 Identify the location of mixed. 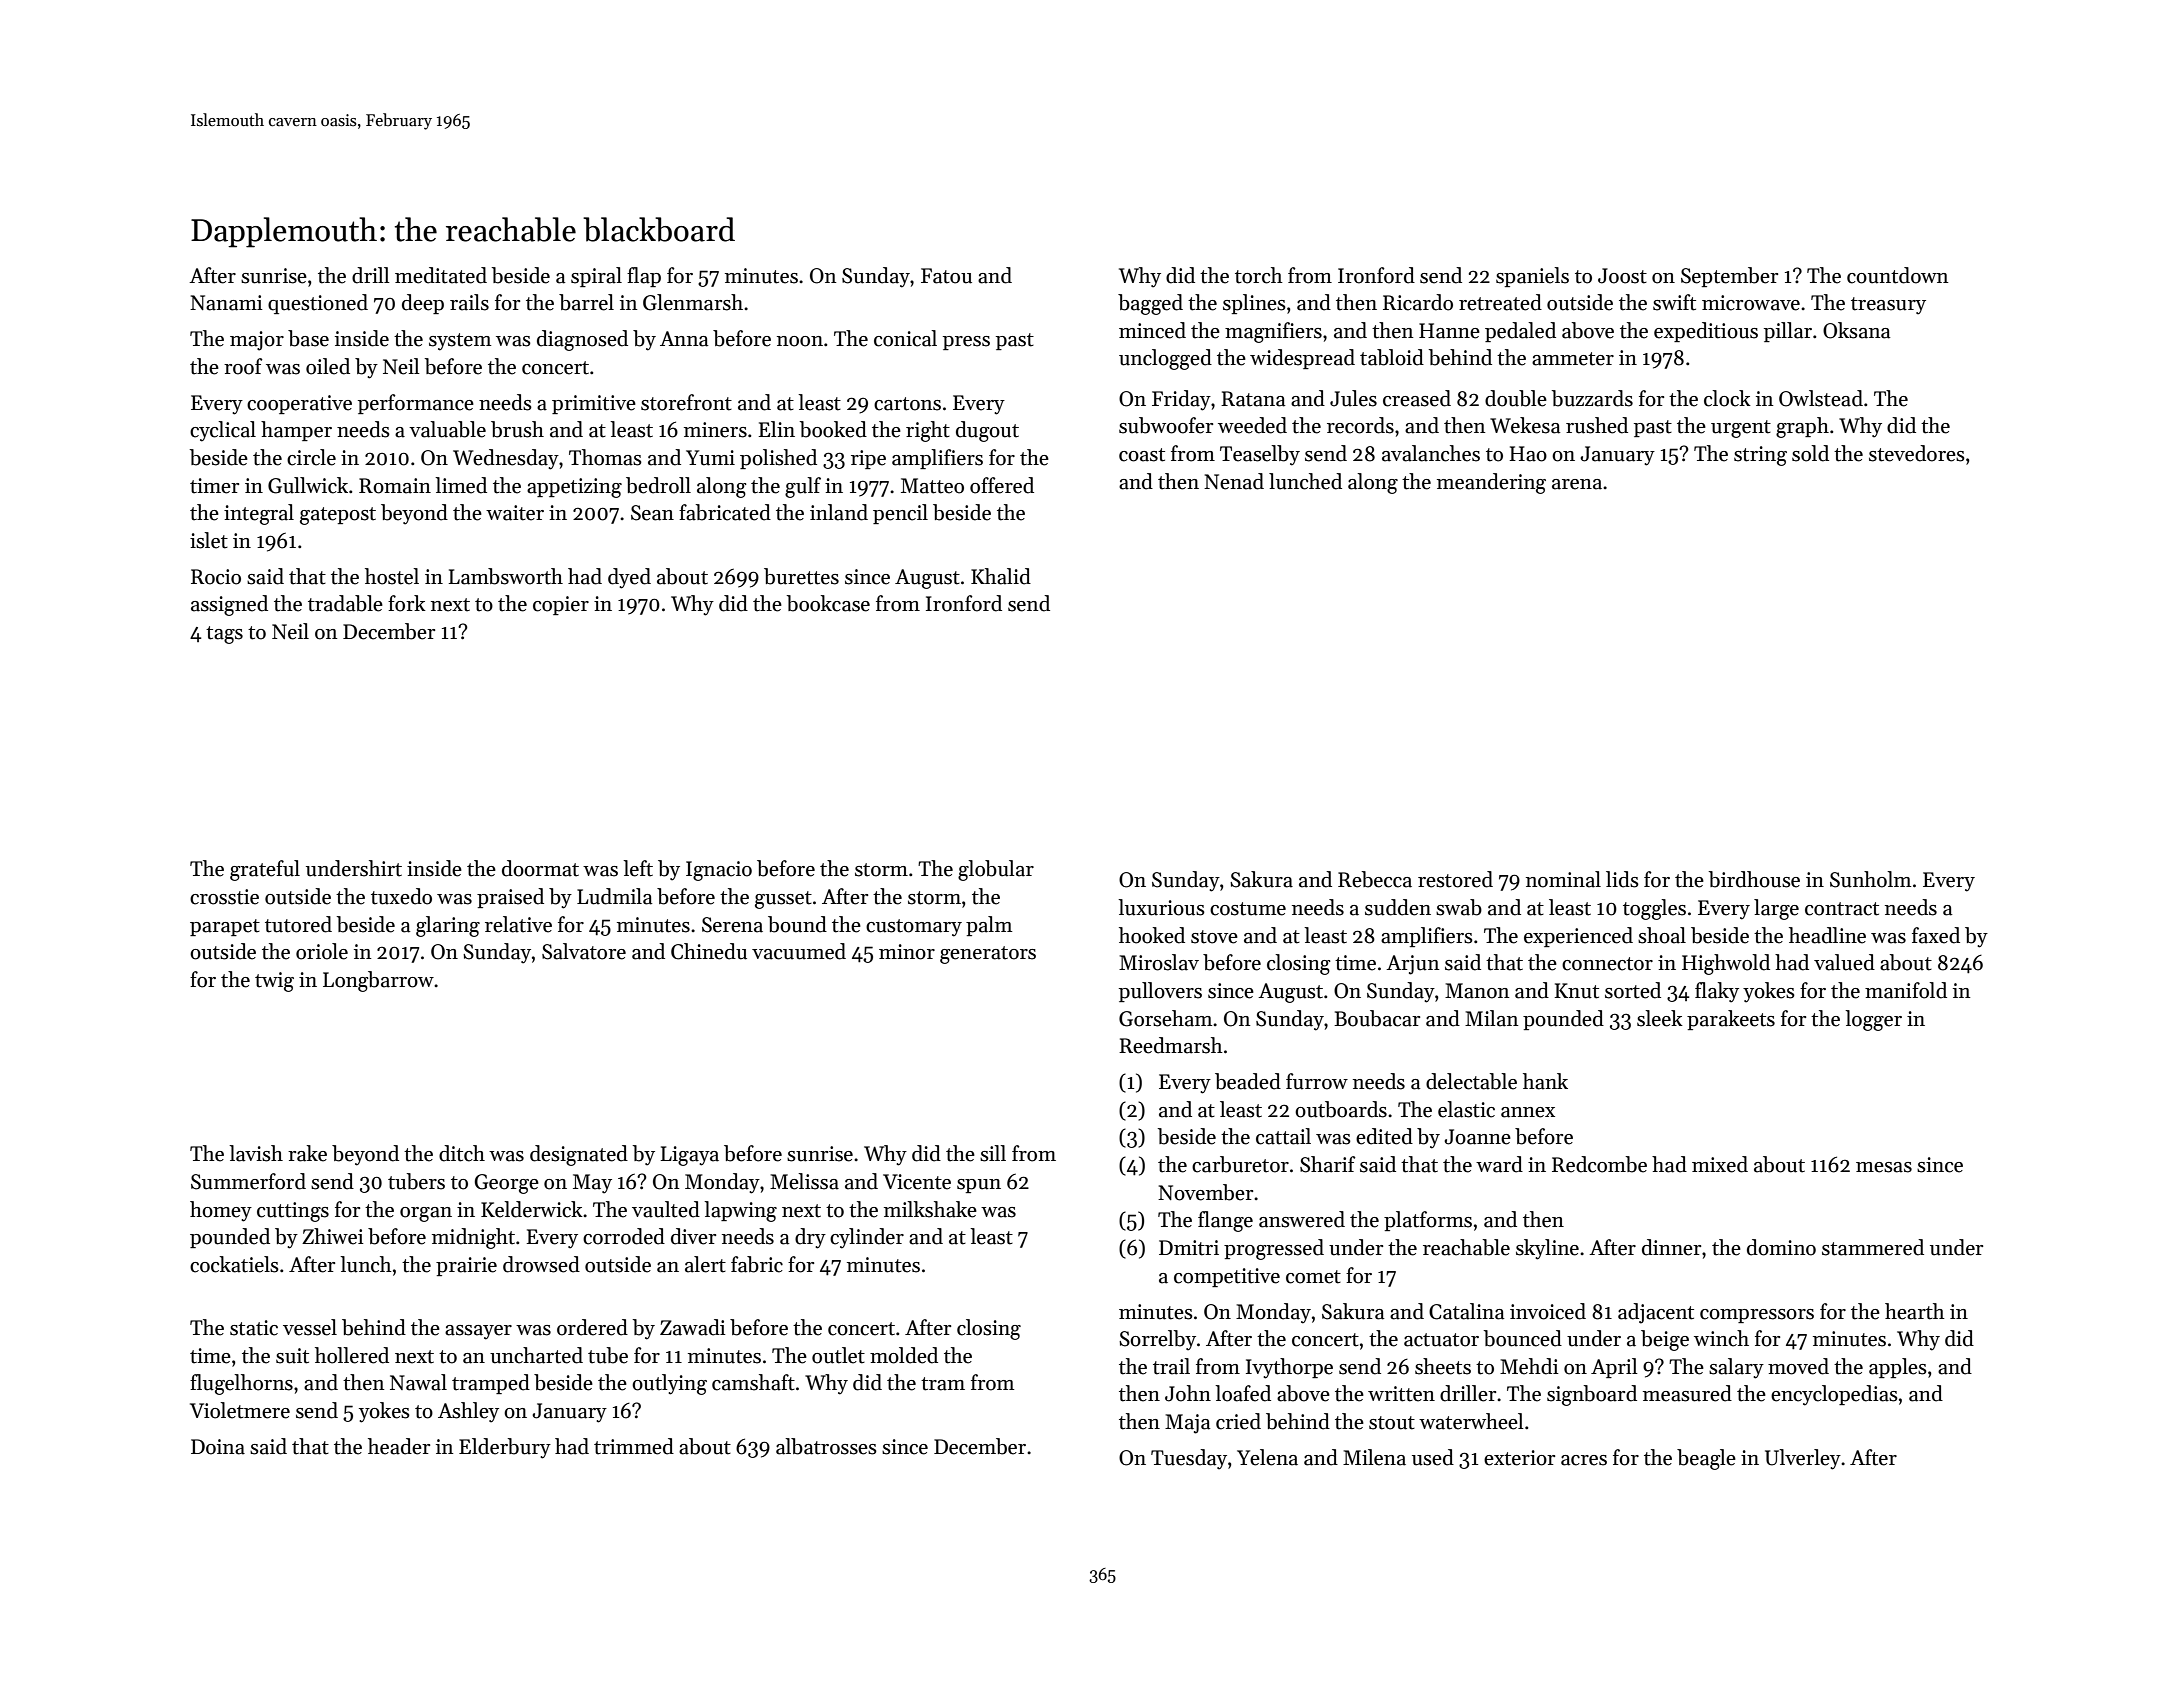
(1720, 1164).
